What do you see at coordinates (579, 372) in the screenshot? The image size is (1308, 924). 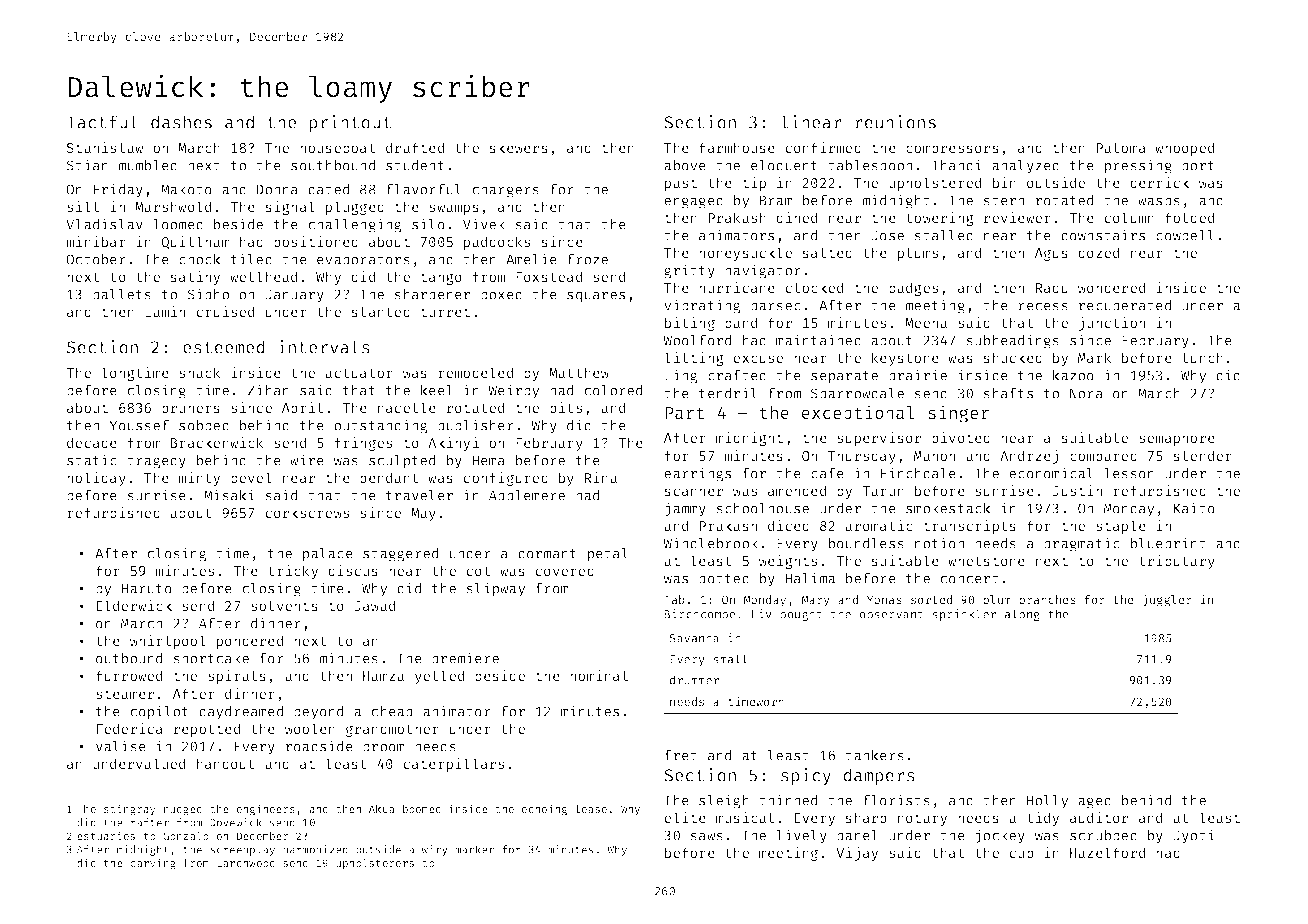 I see `Matthew` at bounding box center [579, 372].
